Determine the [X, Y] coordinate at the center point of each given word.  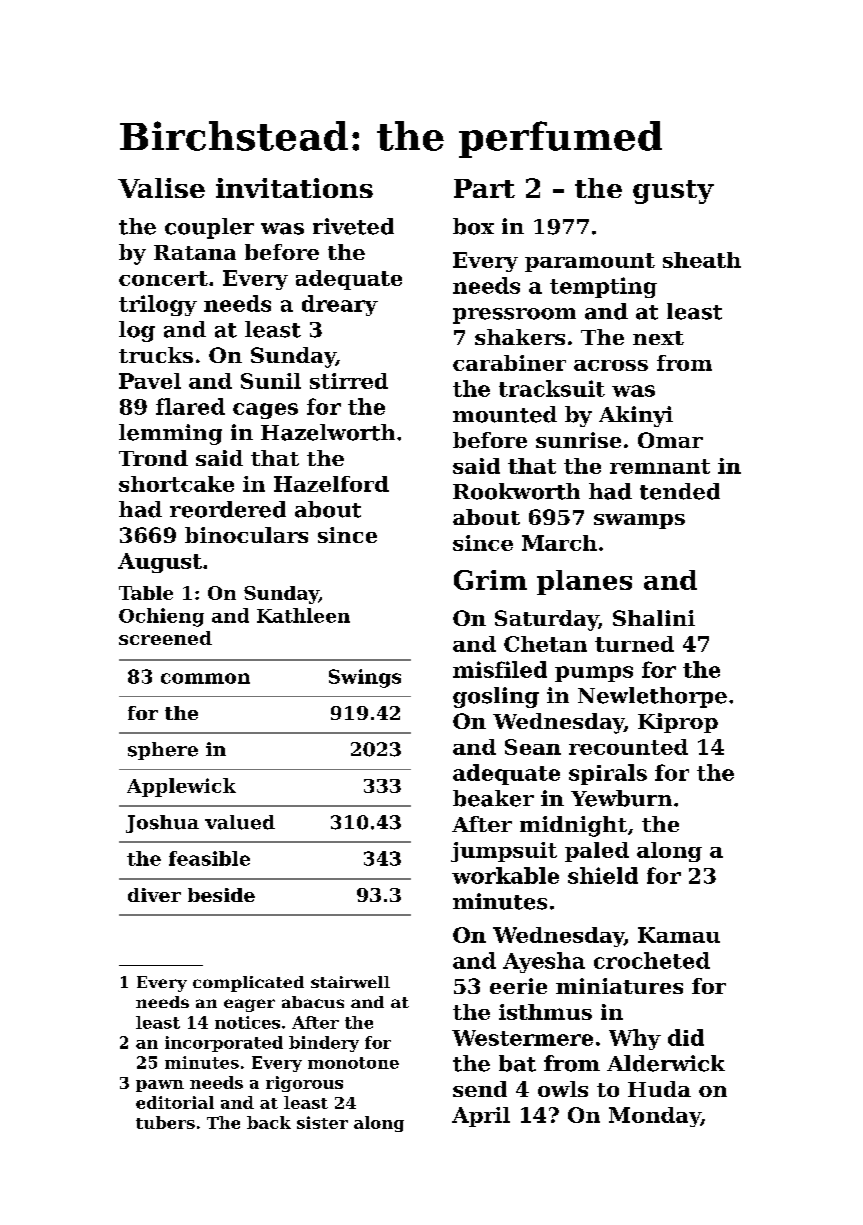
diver [154, 895]
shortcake [176, 484]
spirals [608, 774]
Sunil [271, 381]
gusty [673, 192]
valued [240, 822]
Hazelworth [328, 432]
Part [484, 188]
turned [634, 644]
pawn [160, 1086]
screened [165, 638]
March [559, 543]
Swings [365, 678]
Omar [670, 440]
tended [680, 491]
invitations [294, 188]
